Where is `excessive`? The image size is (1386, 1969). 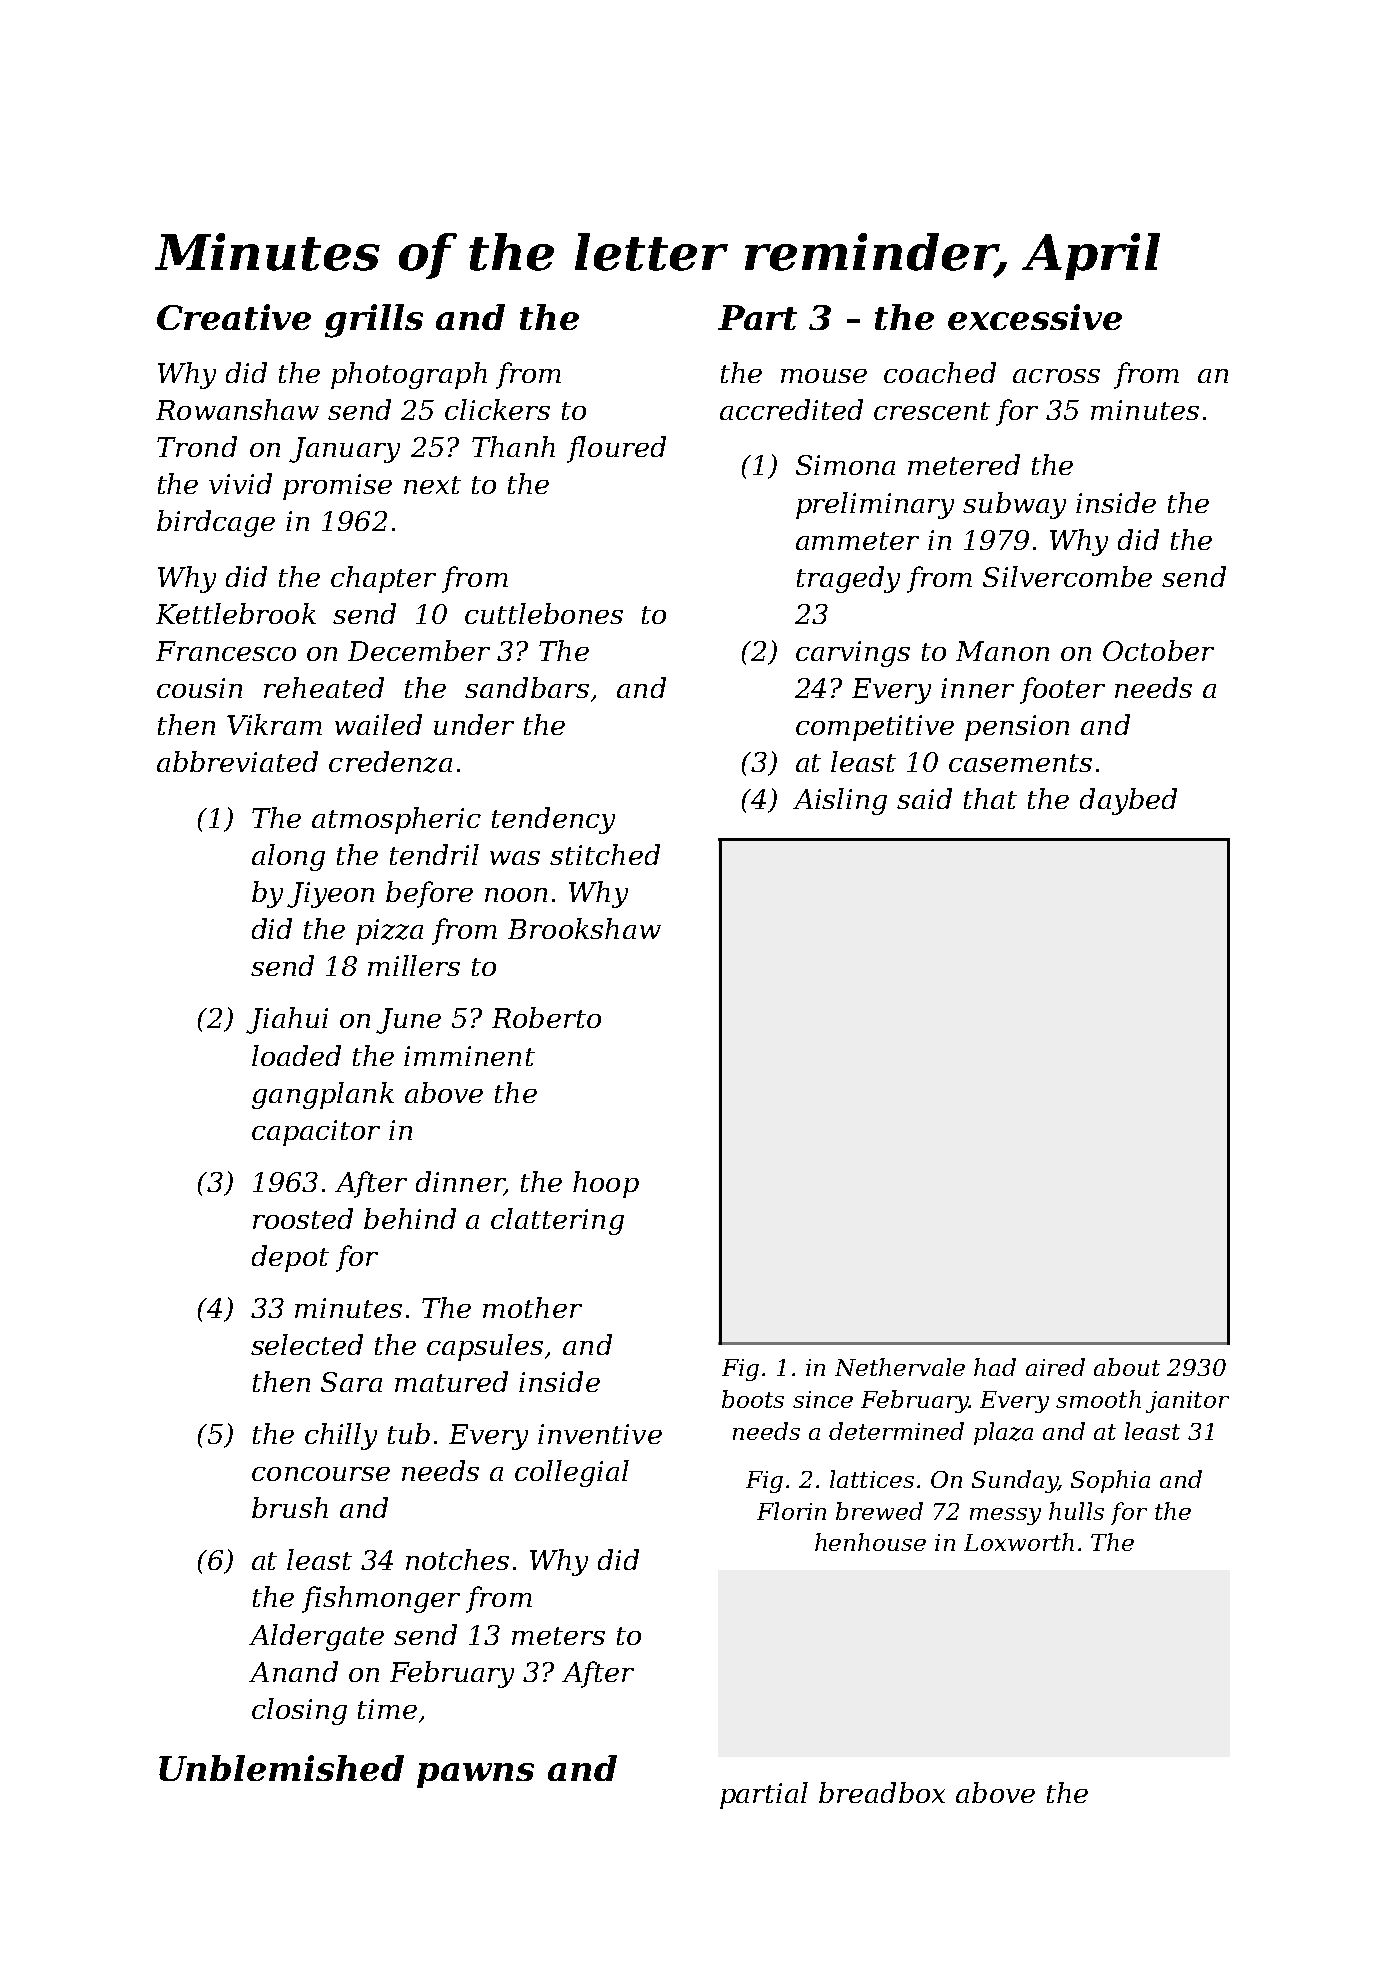 excessive is located at coordinates (1035, 317).
